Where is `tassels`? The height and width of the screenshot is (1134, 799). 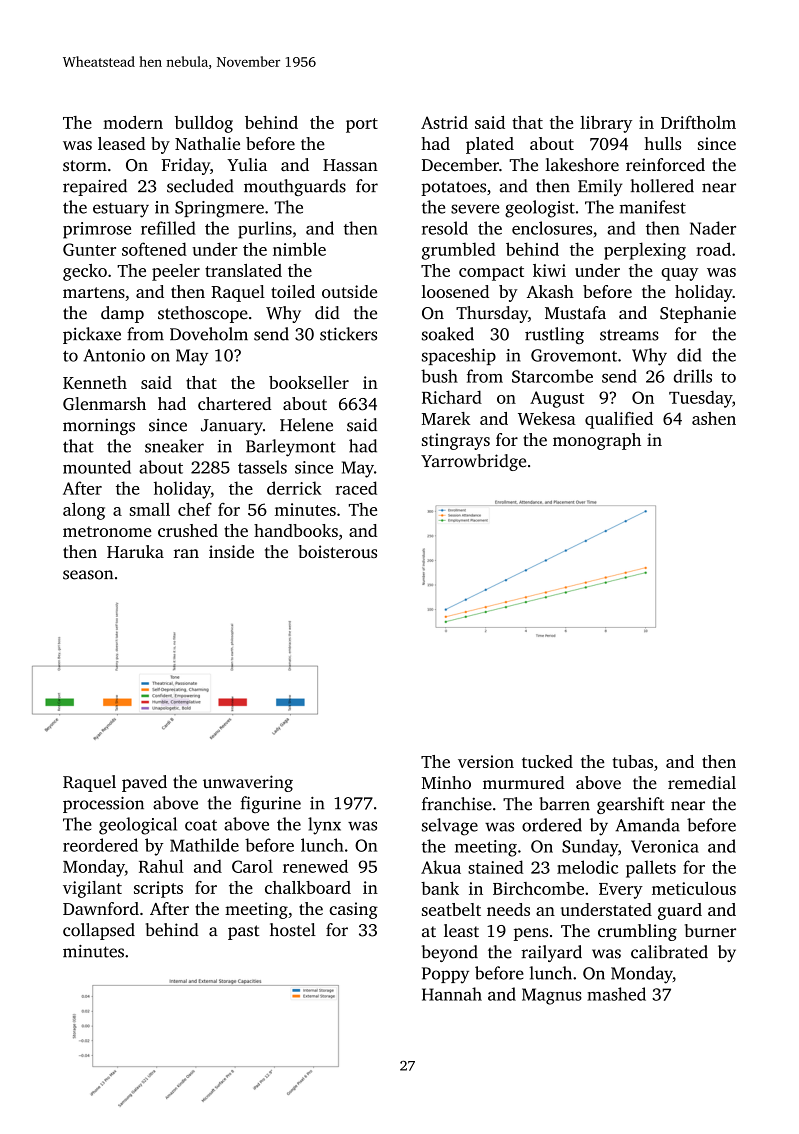 tassels is located at coordinates (262, 467).
